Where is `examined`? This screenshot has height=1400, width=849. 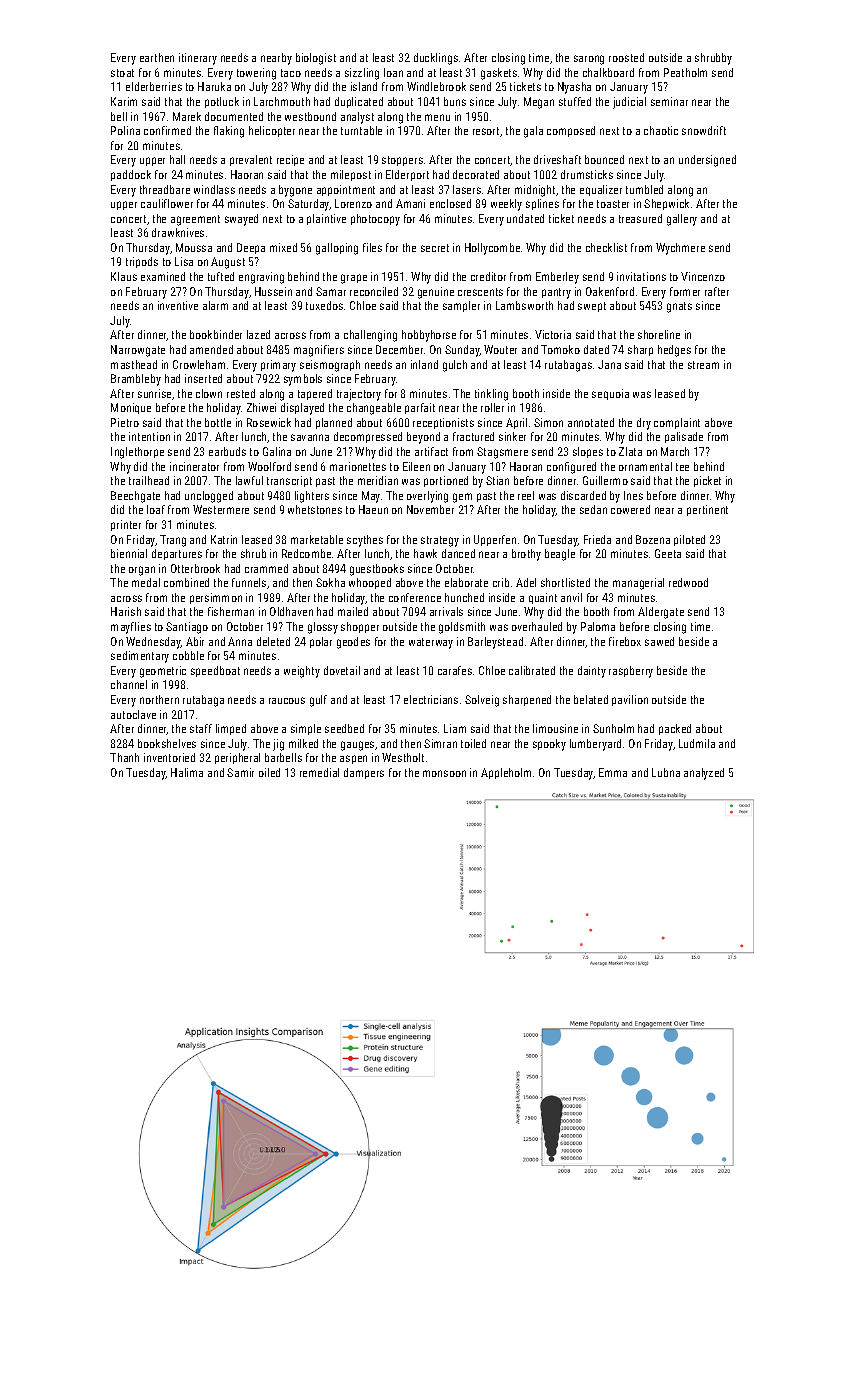 examined is located at coordinates (163, 276).
